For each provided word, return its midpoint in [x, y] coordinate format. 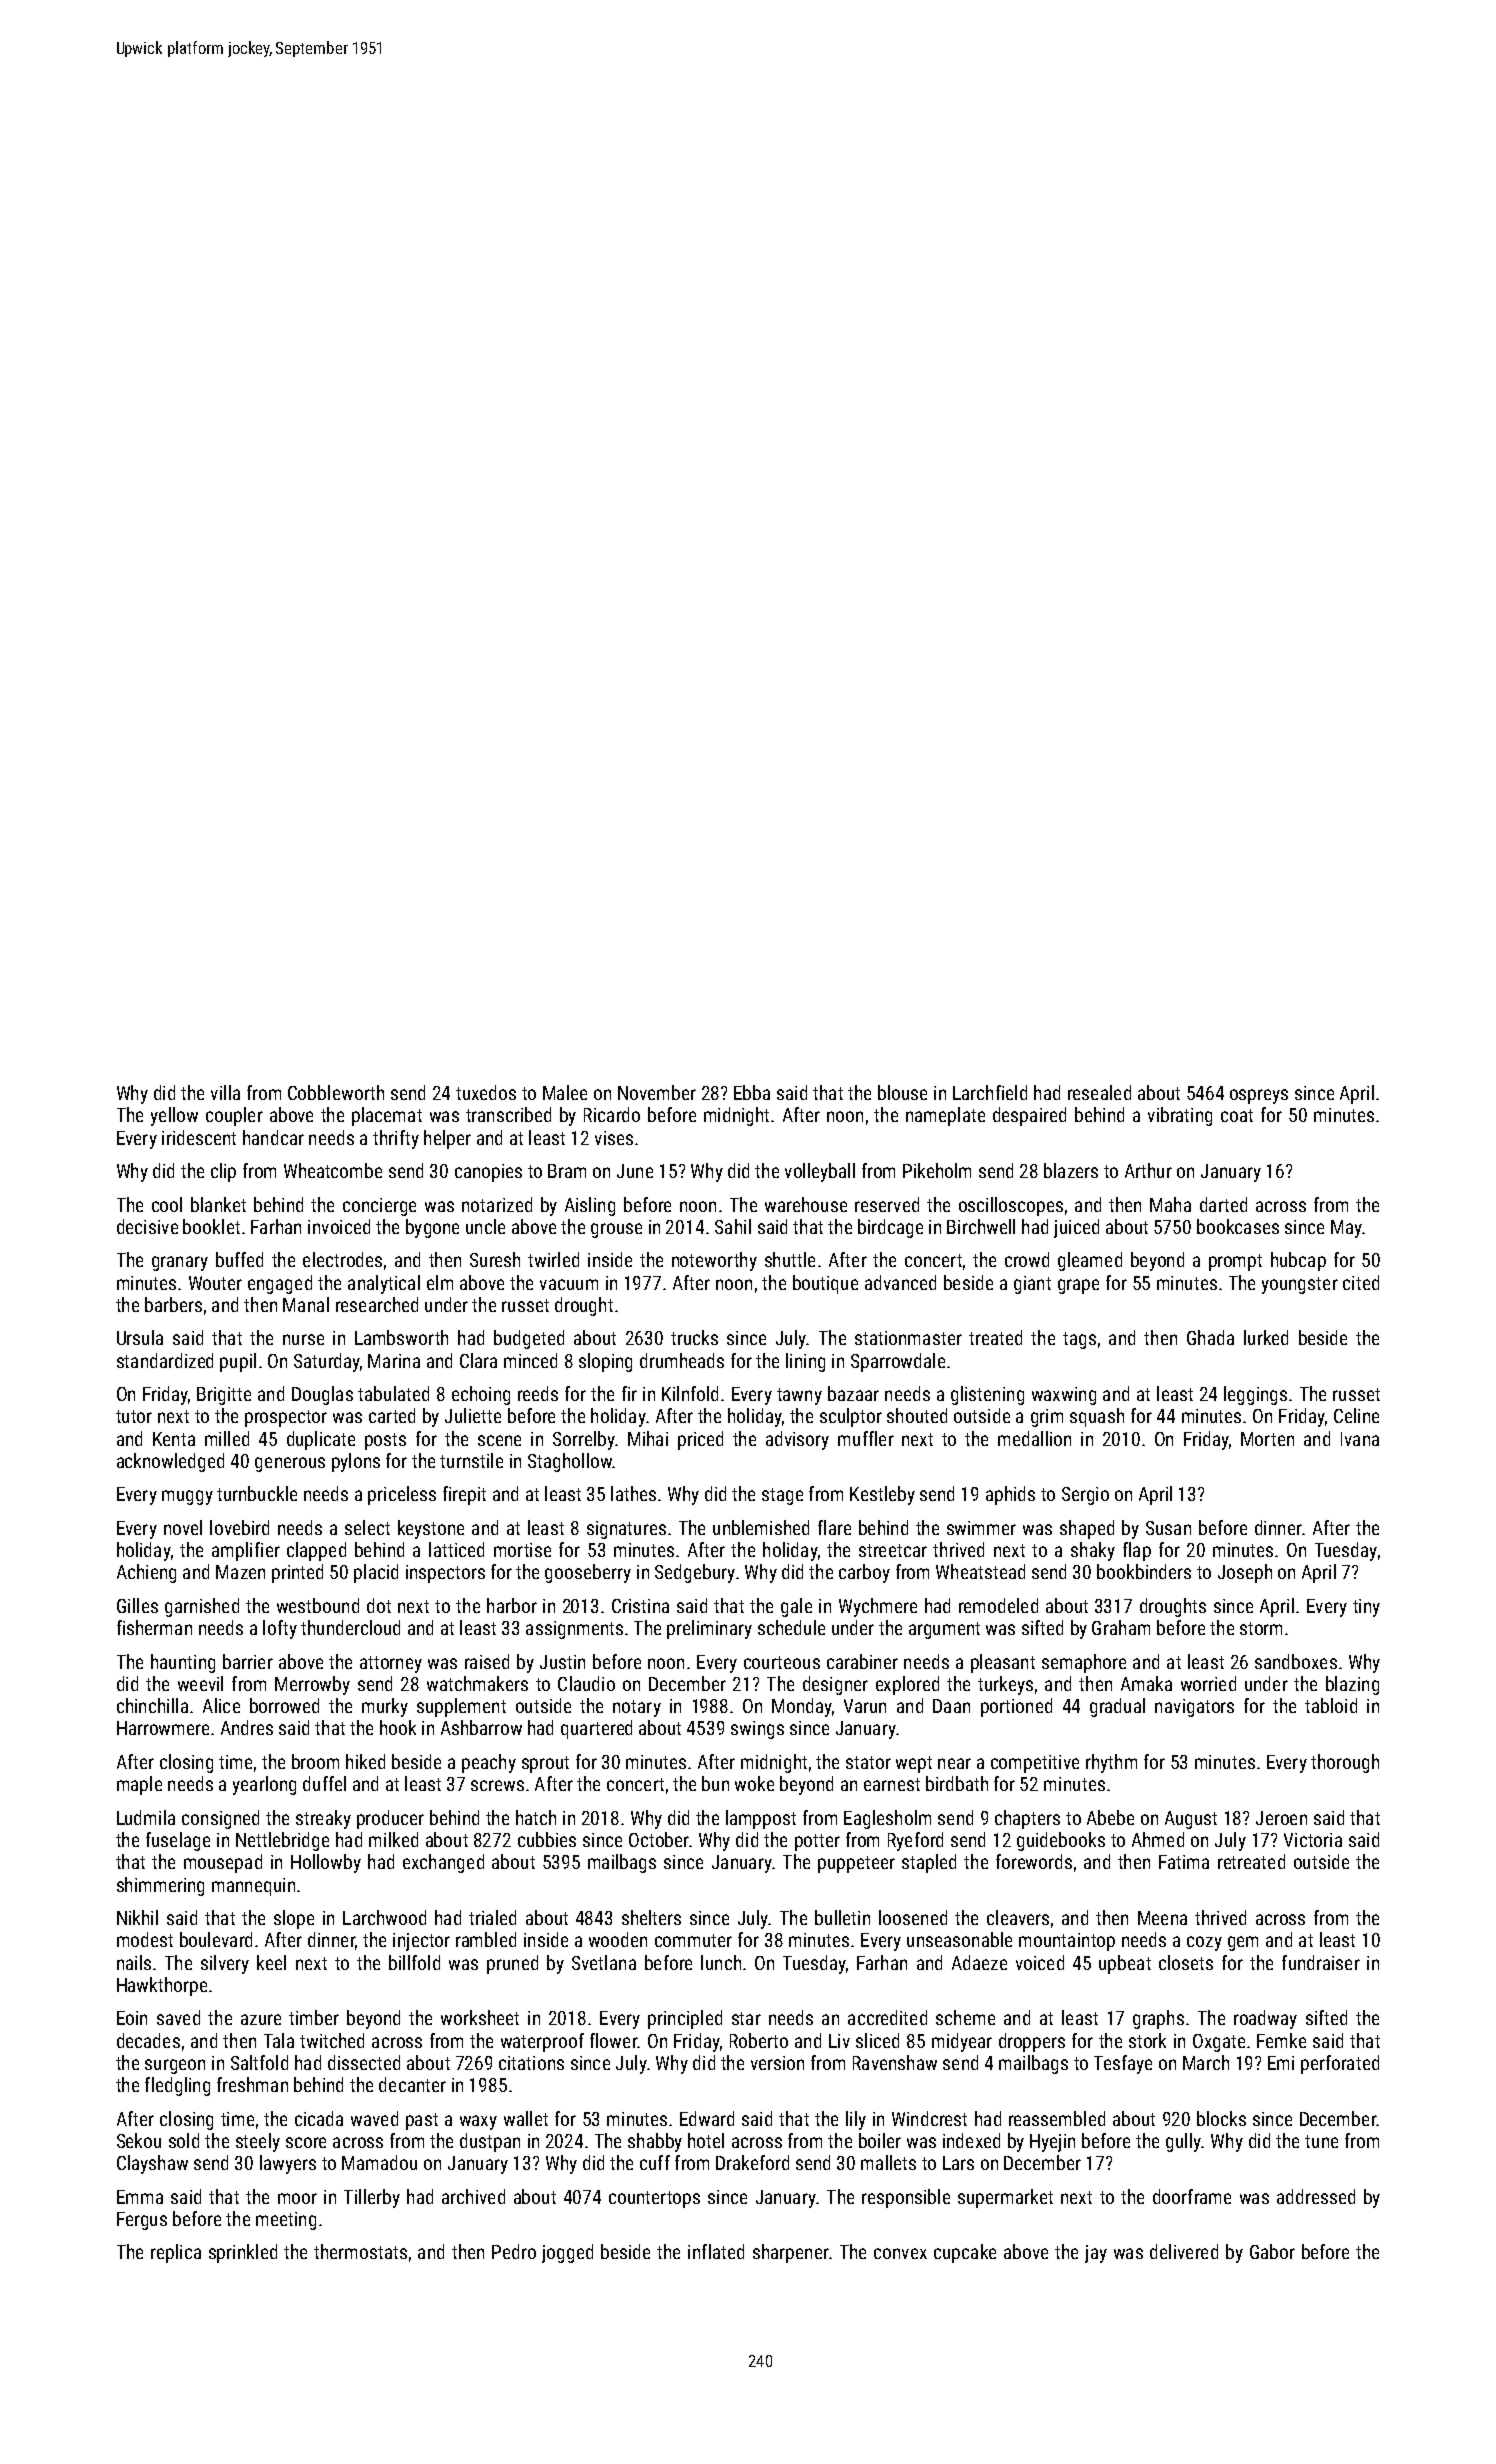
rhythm [1111, 1763]
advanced [900, 1282]
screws [497, 1785]
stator [868, 1762]
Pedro [514, 2251]
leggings [1255, 1395]
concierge [379, 1207]
